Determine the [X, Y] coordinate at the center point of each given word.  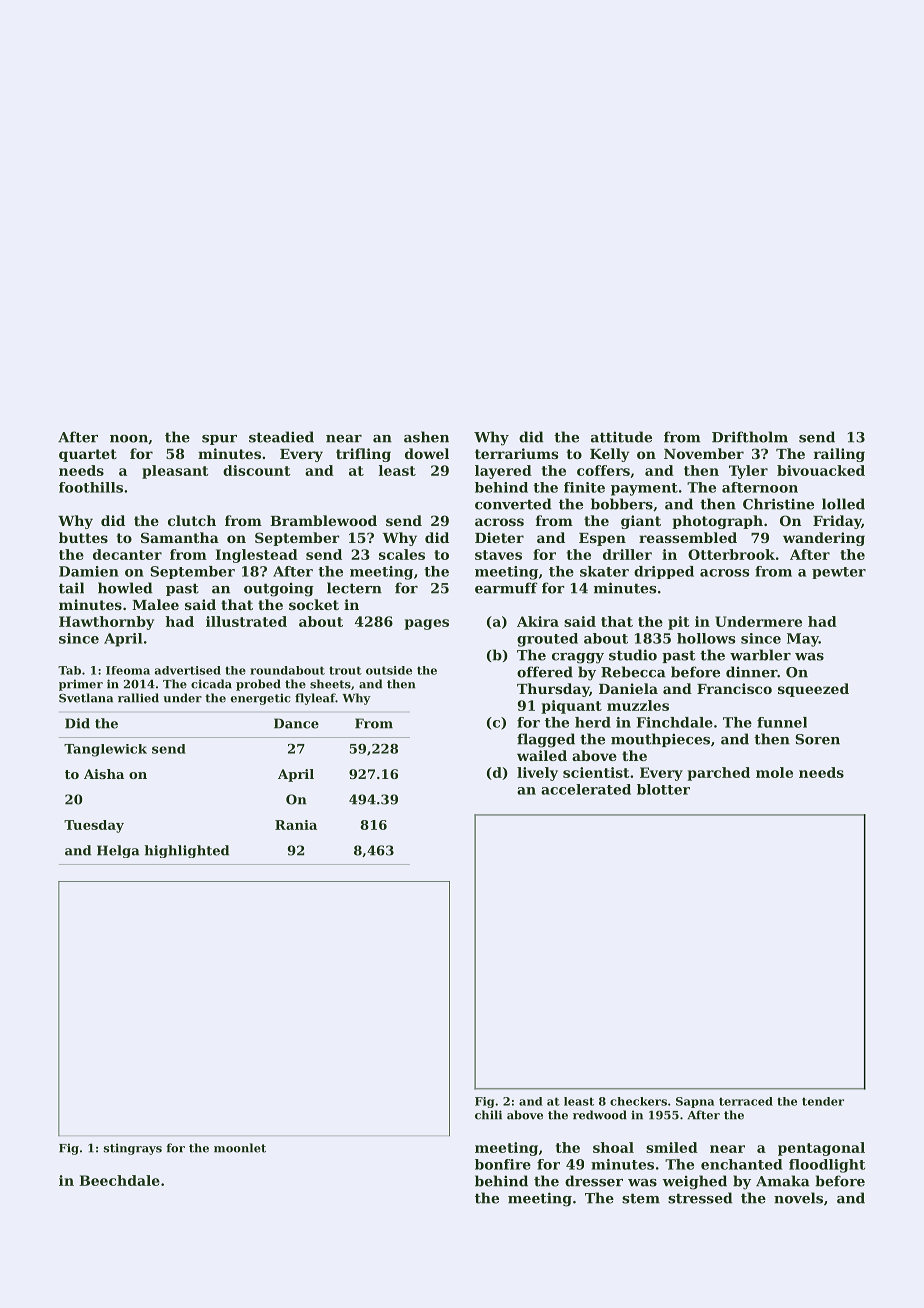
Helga [118, 851]
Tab [69, 670]
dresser [594, 1181]
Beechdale [119, 1180]
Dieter [499, 537]
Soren [817, 739]
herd [593, 722]
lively [537, 774]
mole [774, 772]
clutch [192, 520]
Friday [837, 522]
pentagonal [821, 1149]
